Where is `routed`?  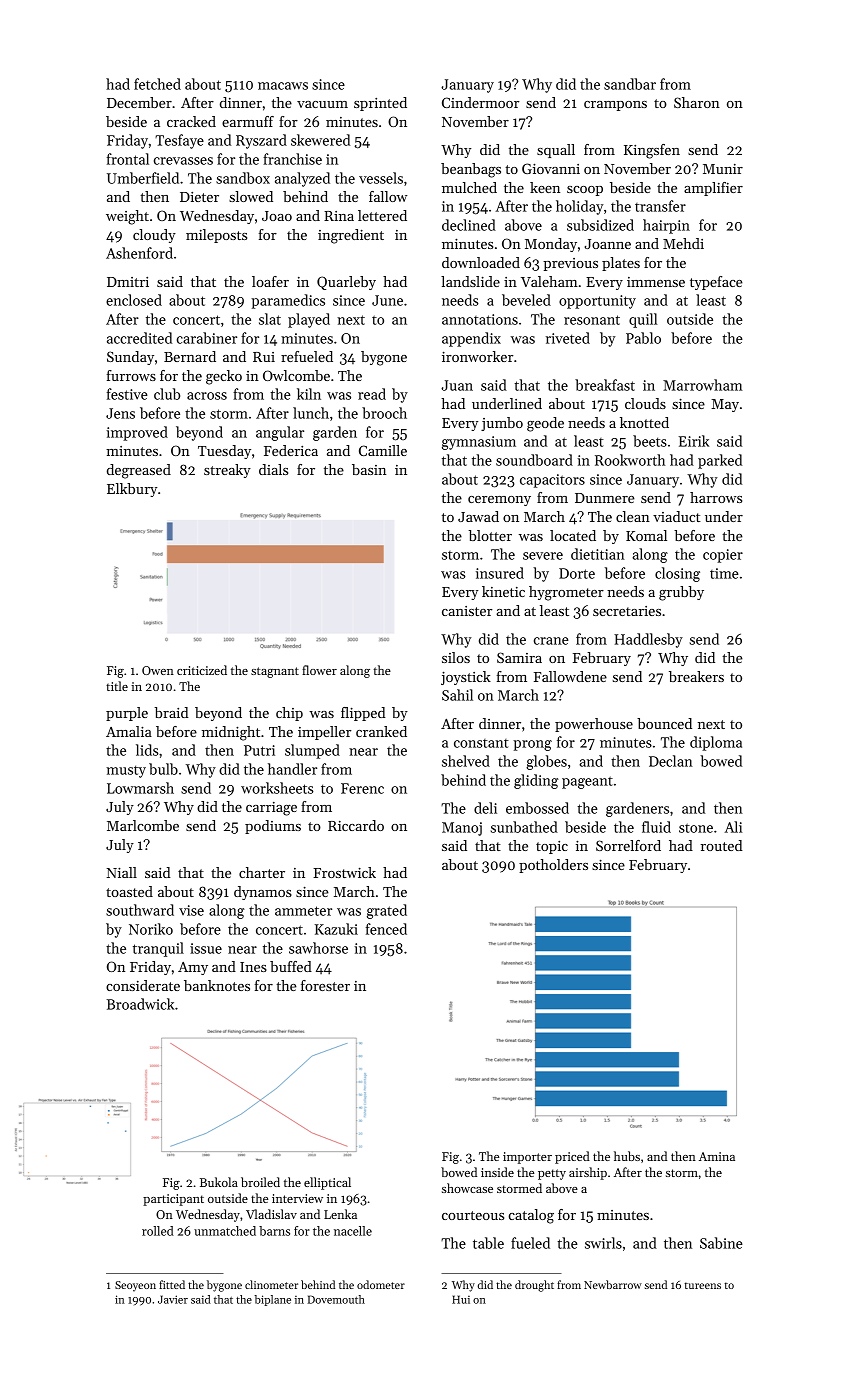 routed is located at coordinates (721, 845).
